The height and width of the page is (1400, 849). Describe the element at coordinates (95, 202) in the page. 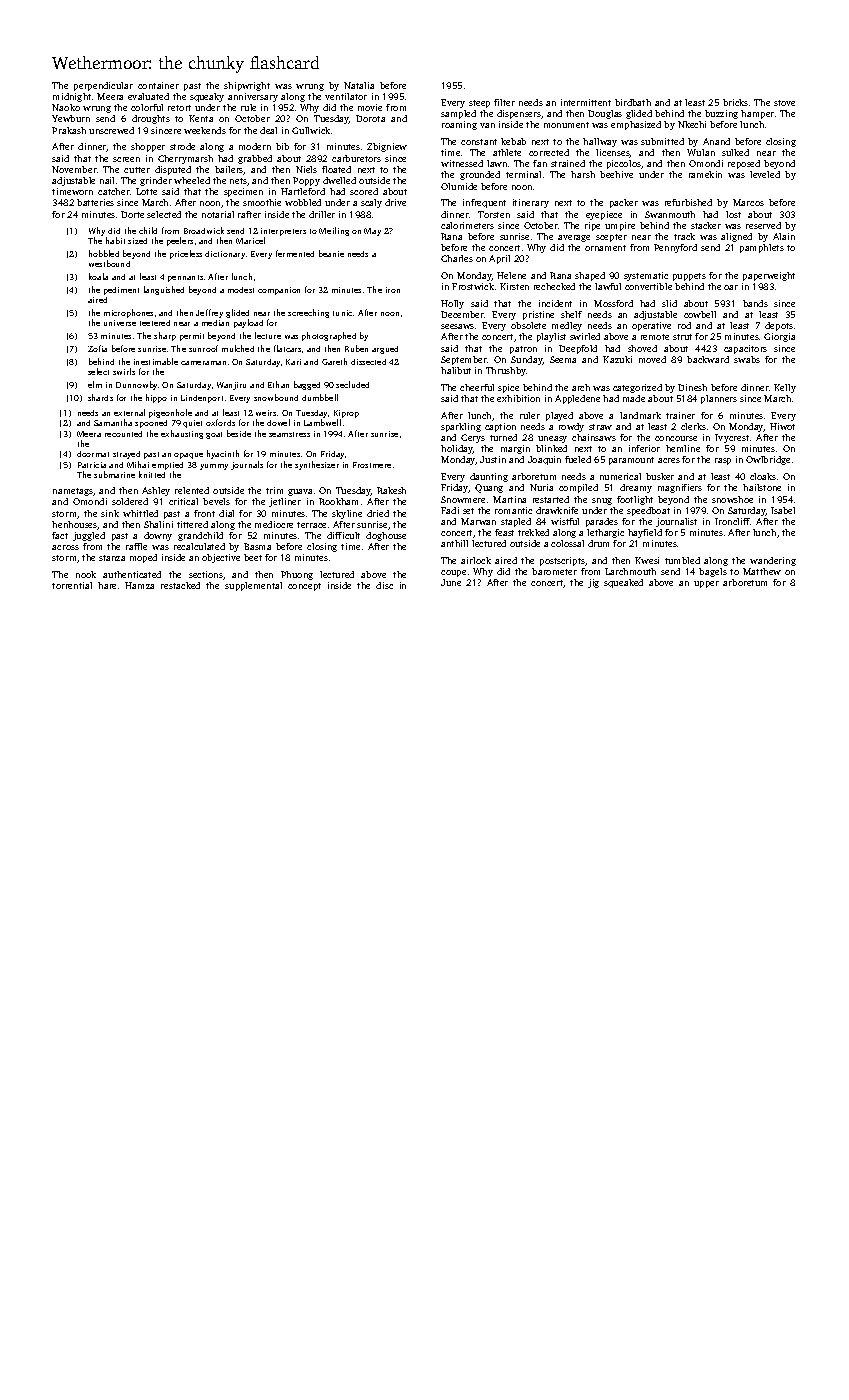

I see `batteries` at that location.
